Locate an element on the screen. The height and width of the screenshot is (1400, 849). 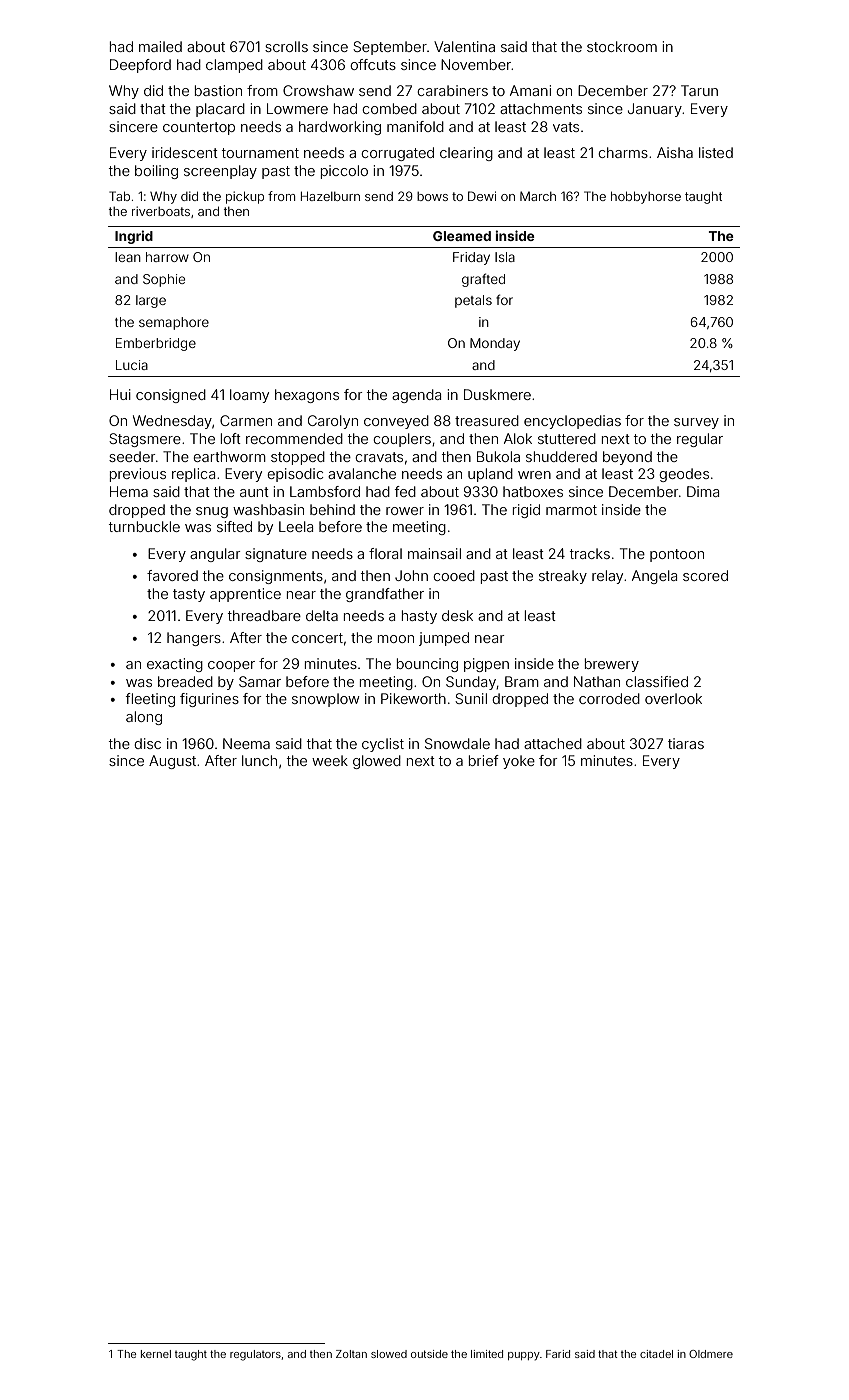
regulators is located at coordinates (255, 1355).
